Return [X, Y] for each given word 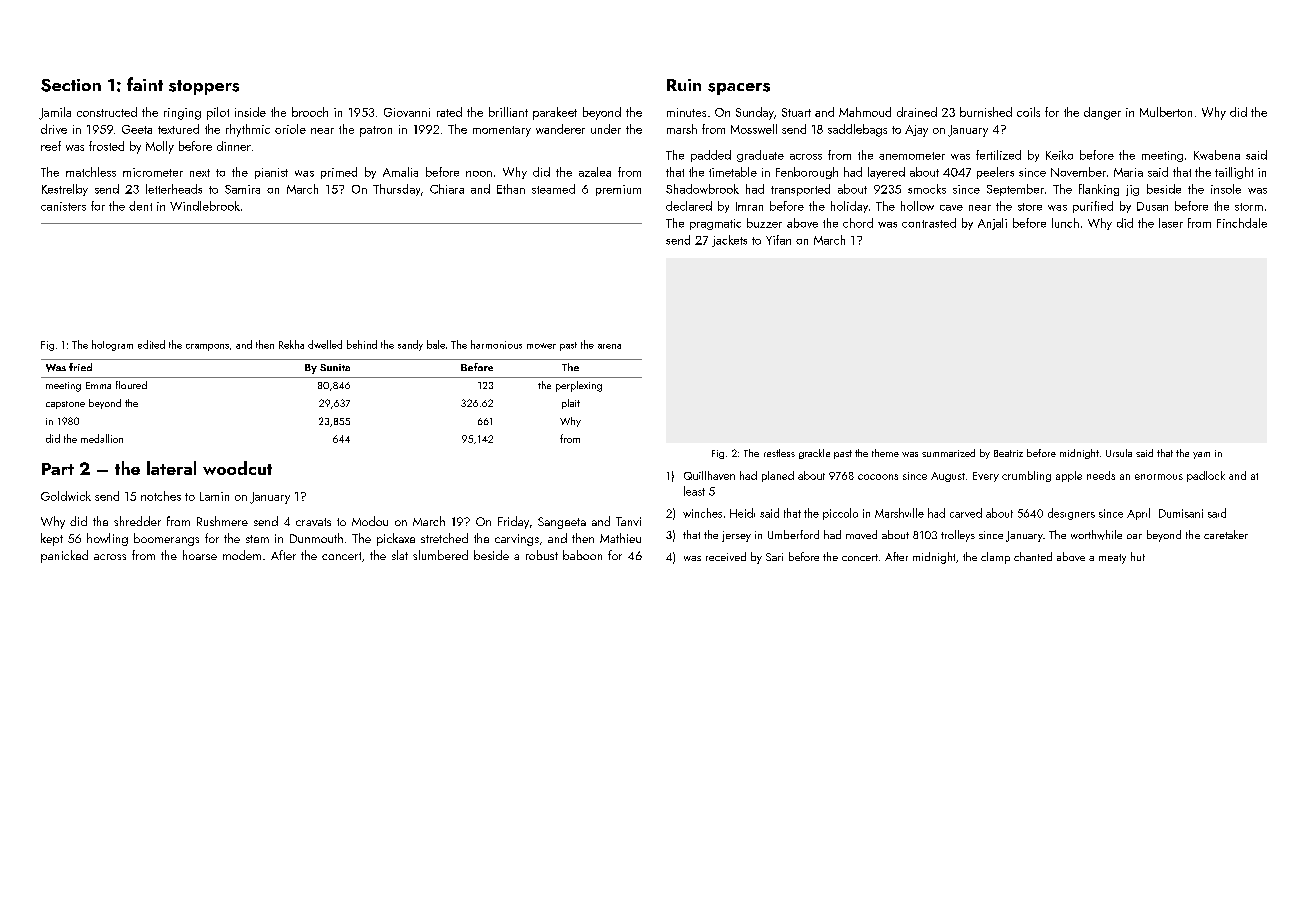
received [726, 556]
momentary [502, 131]
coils [1028, 112]
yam [1201, 455]
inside [250, 112]
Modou [370, 521]
